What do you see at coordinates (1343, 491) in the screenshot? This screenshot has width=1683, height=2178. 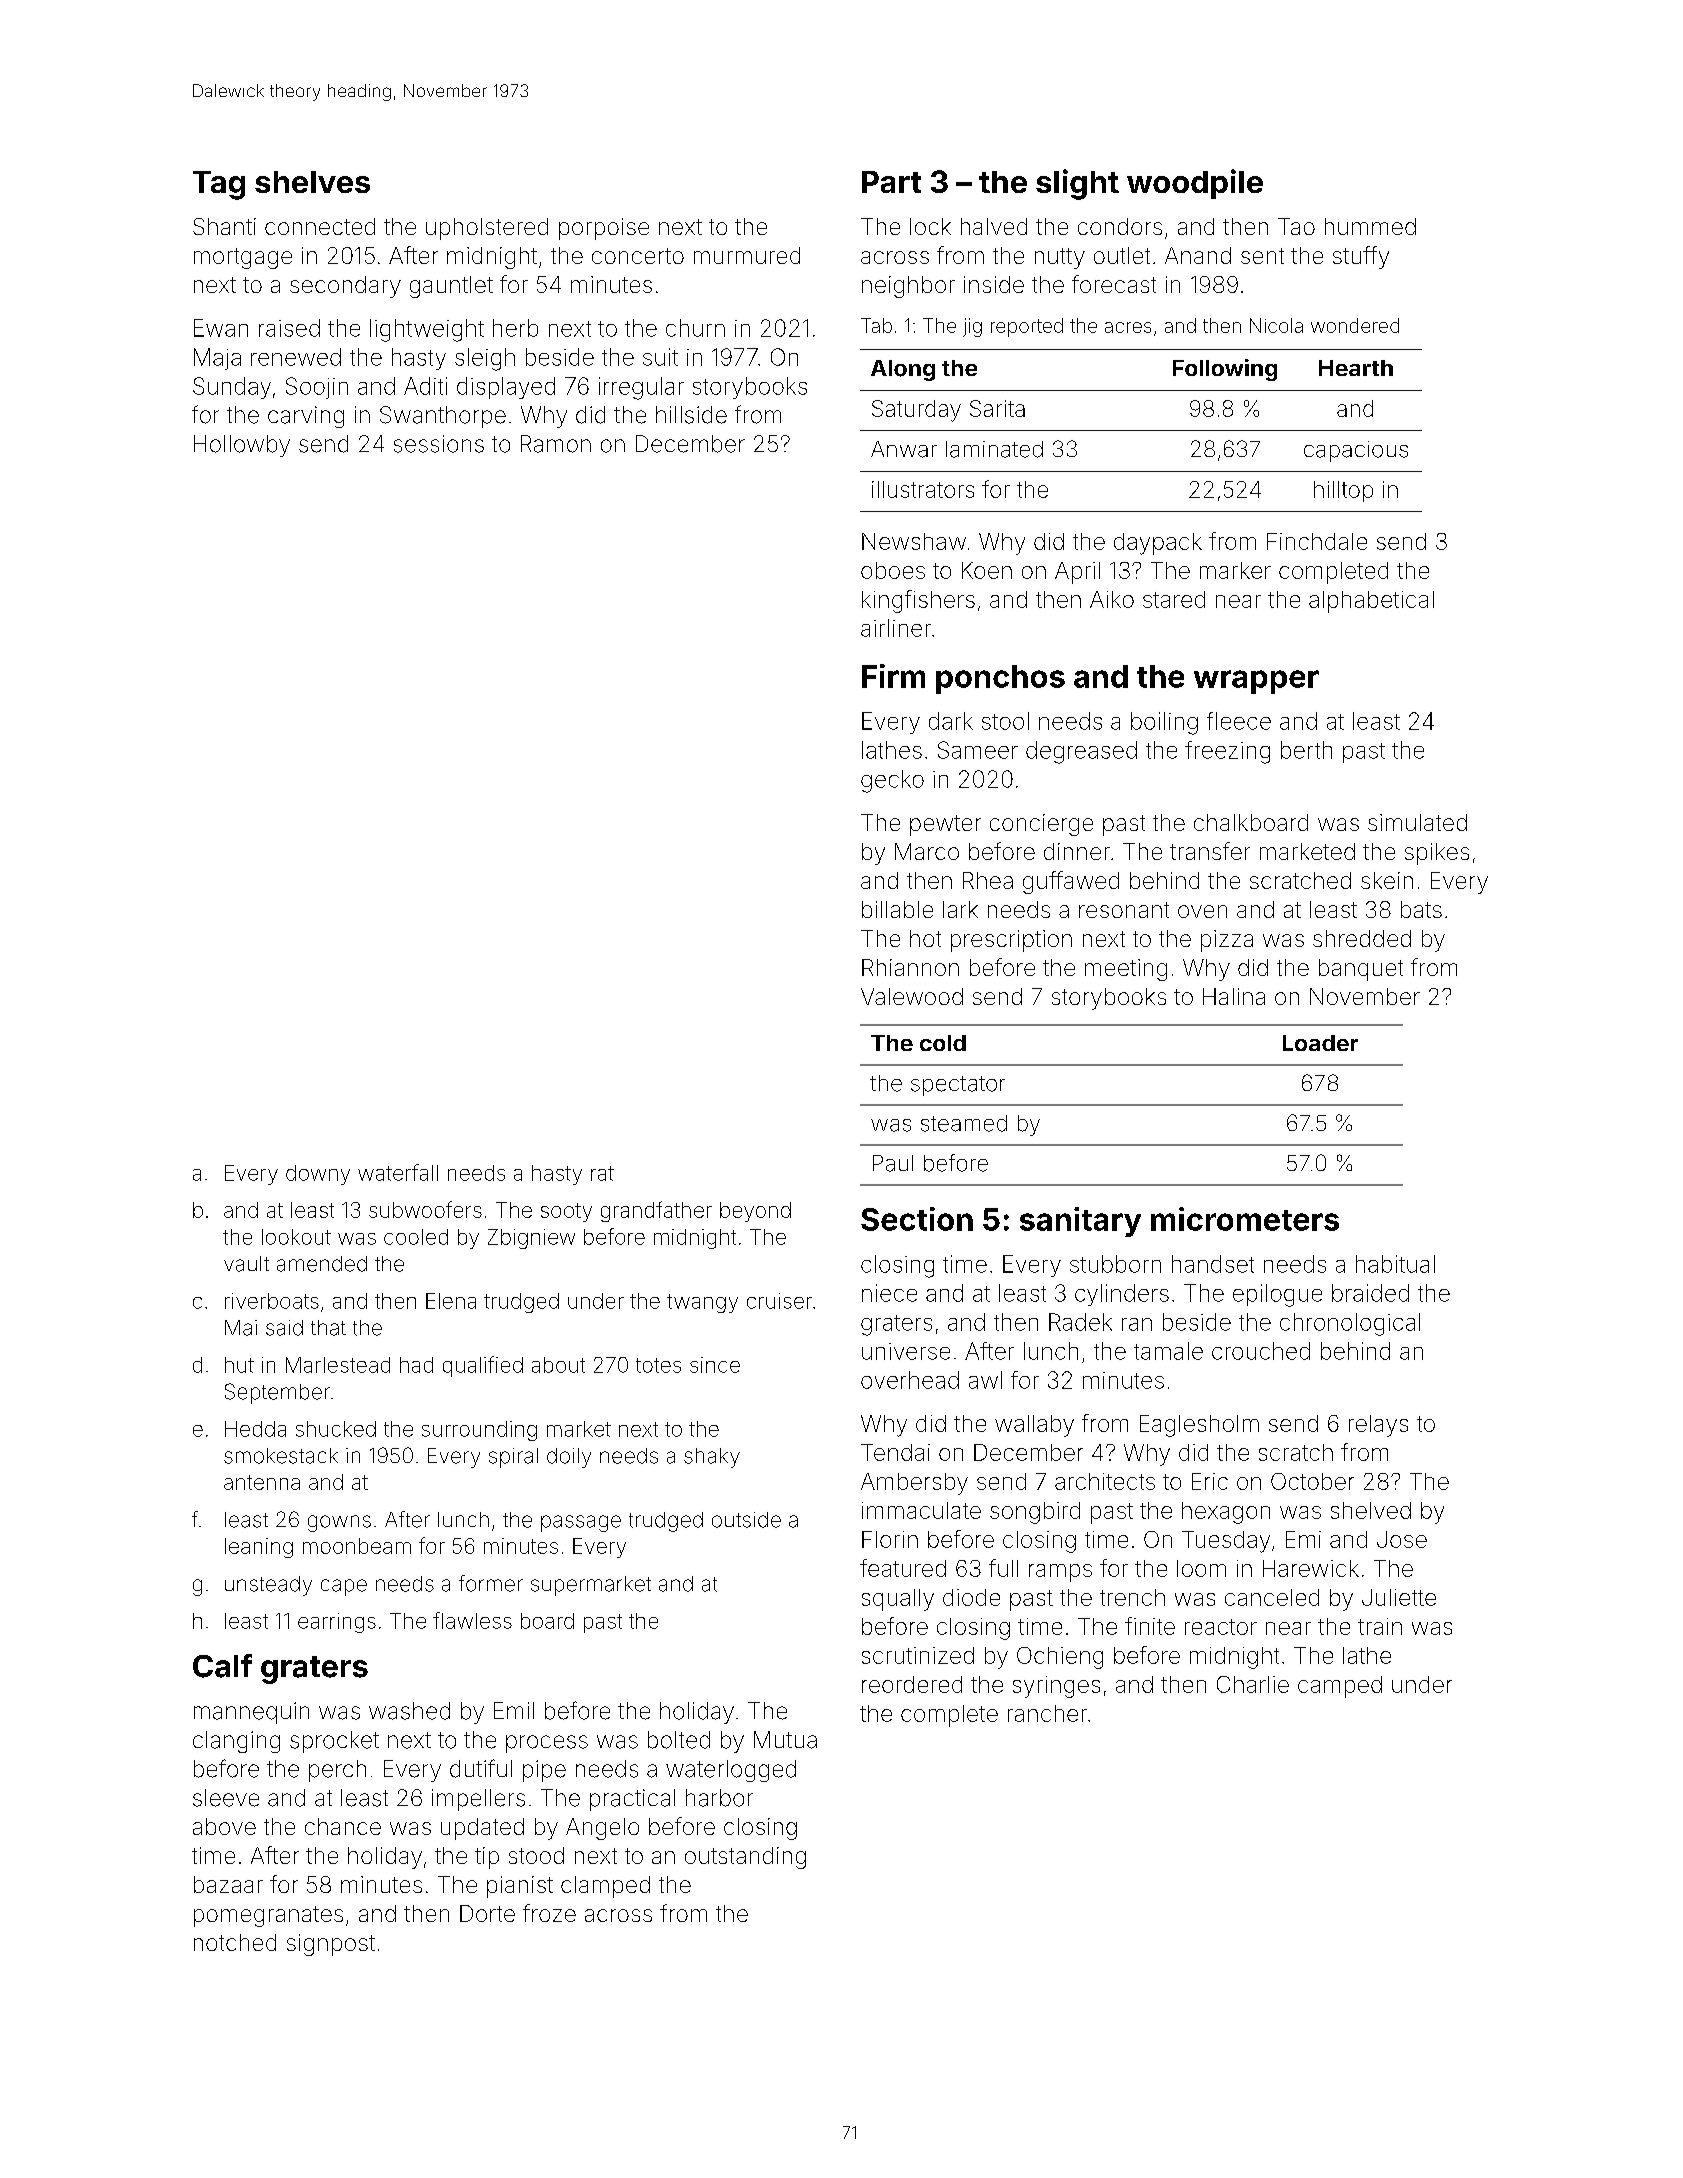 I see `hilltop` at bounding box center [1343, 491].
